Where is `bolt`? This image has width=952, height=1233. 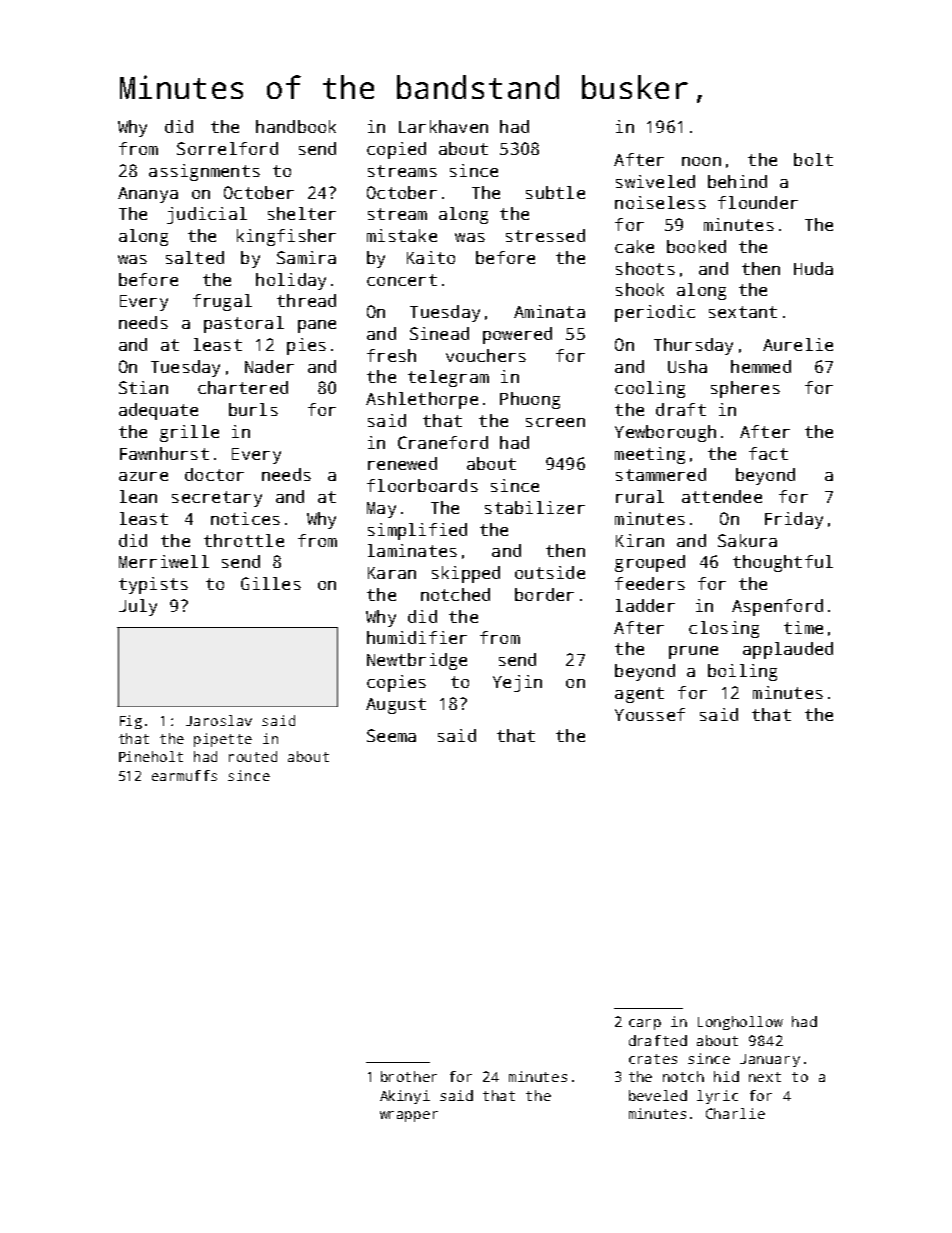
bolt is located at coordinates (813, 159).
